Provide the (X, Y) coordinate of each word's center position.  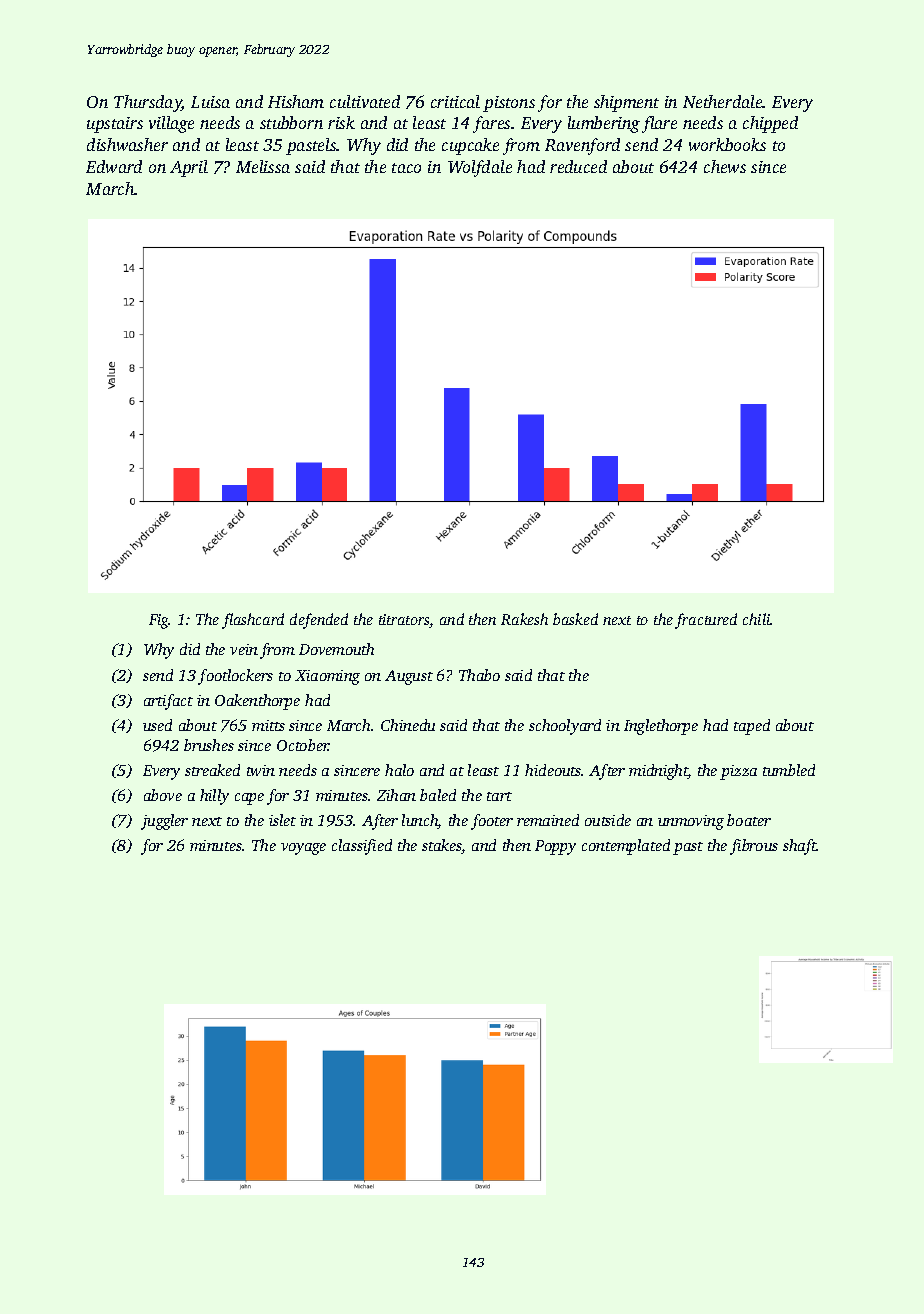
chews (725, 166)
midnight (658, 772)
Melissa (263, 166)
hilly (214, 797)
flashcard (253, 621)
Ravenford (582, 146)
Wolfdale (480, 168)
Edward (114, 166)
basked (575, 619)
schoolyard (565, 727)
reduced (578, 166)
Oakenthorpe (257, 702)
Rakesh (524, 619)
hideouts (553, 770)
